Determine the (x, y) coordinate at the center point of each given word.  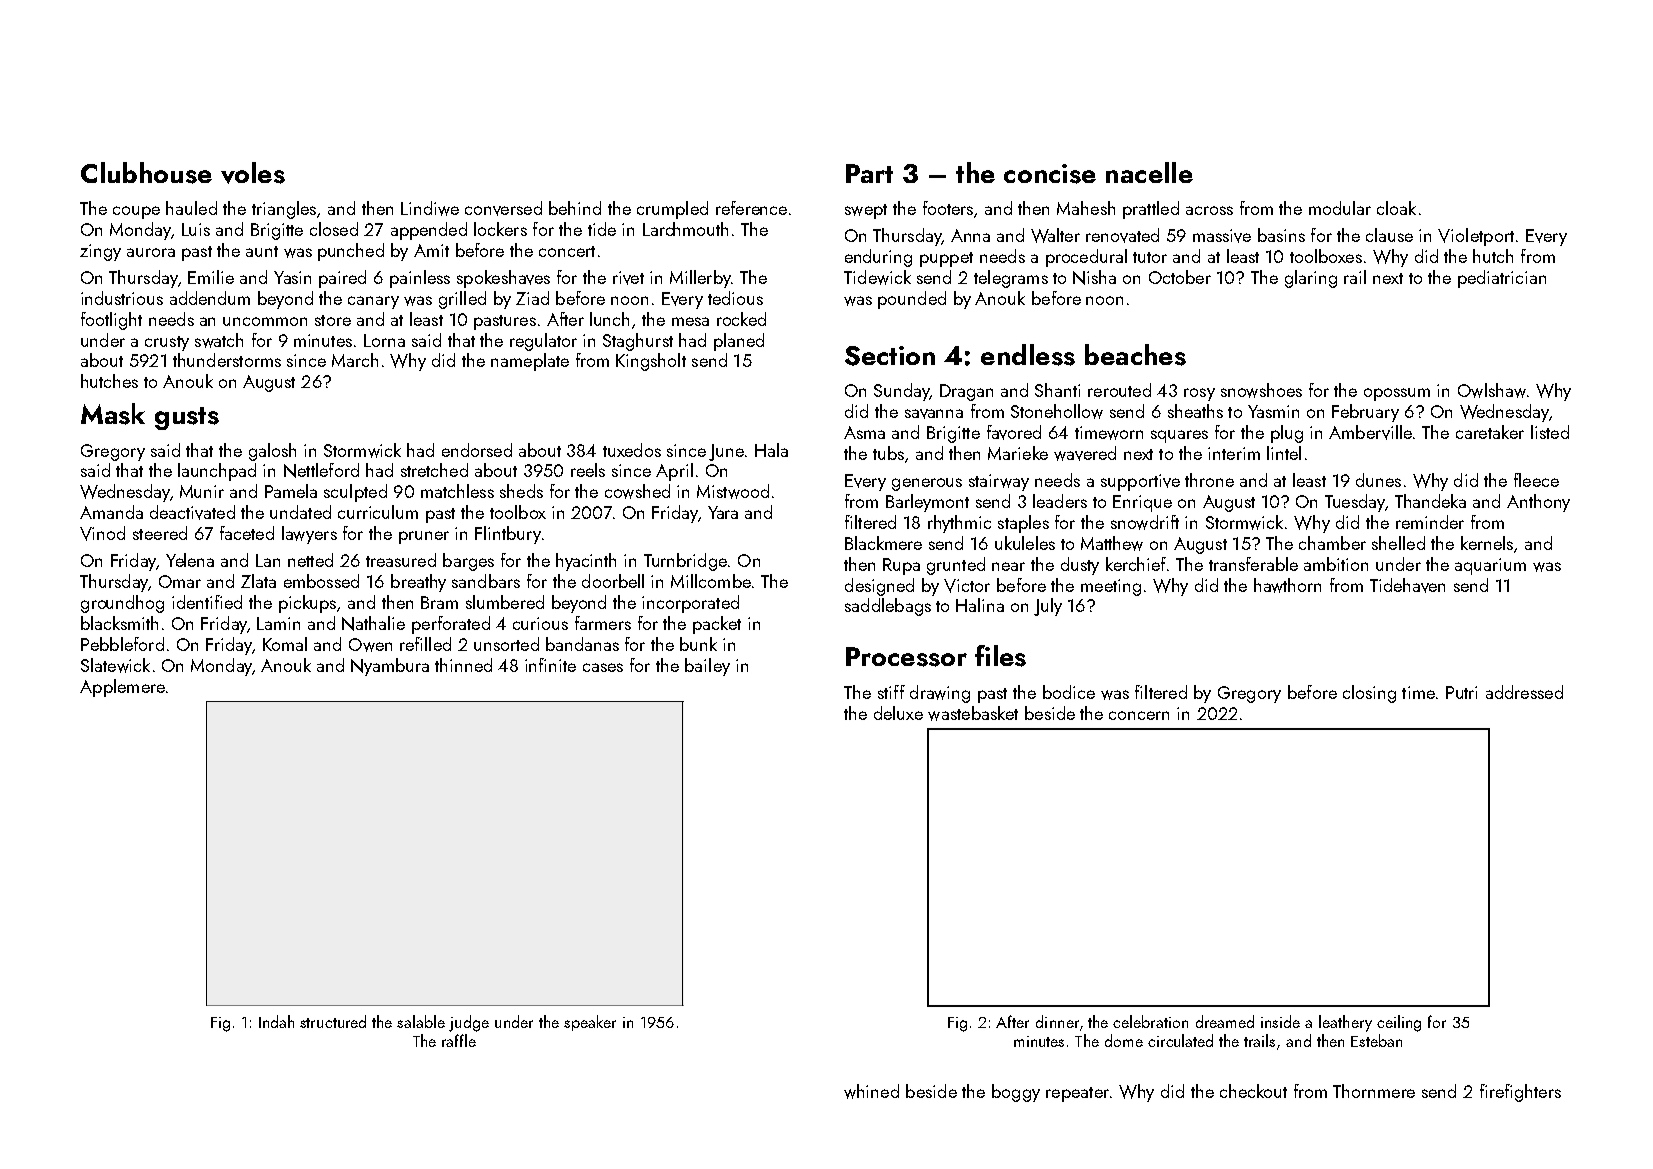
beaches (1135, 355)
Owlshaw (1492, 390)
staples (1023, 524)
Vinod (102, 533)
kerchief (1136, 564)
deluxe (898, 713)
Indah (276, 1021)
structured (333, 1021)
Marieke (1018, 453)
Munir (202, 491)
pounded (912, 300)
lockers (500, 229)
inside (1280, 1021)
